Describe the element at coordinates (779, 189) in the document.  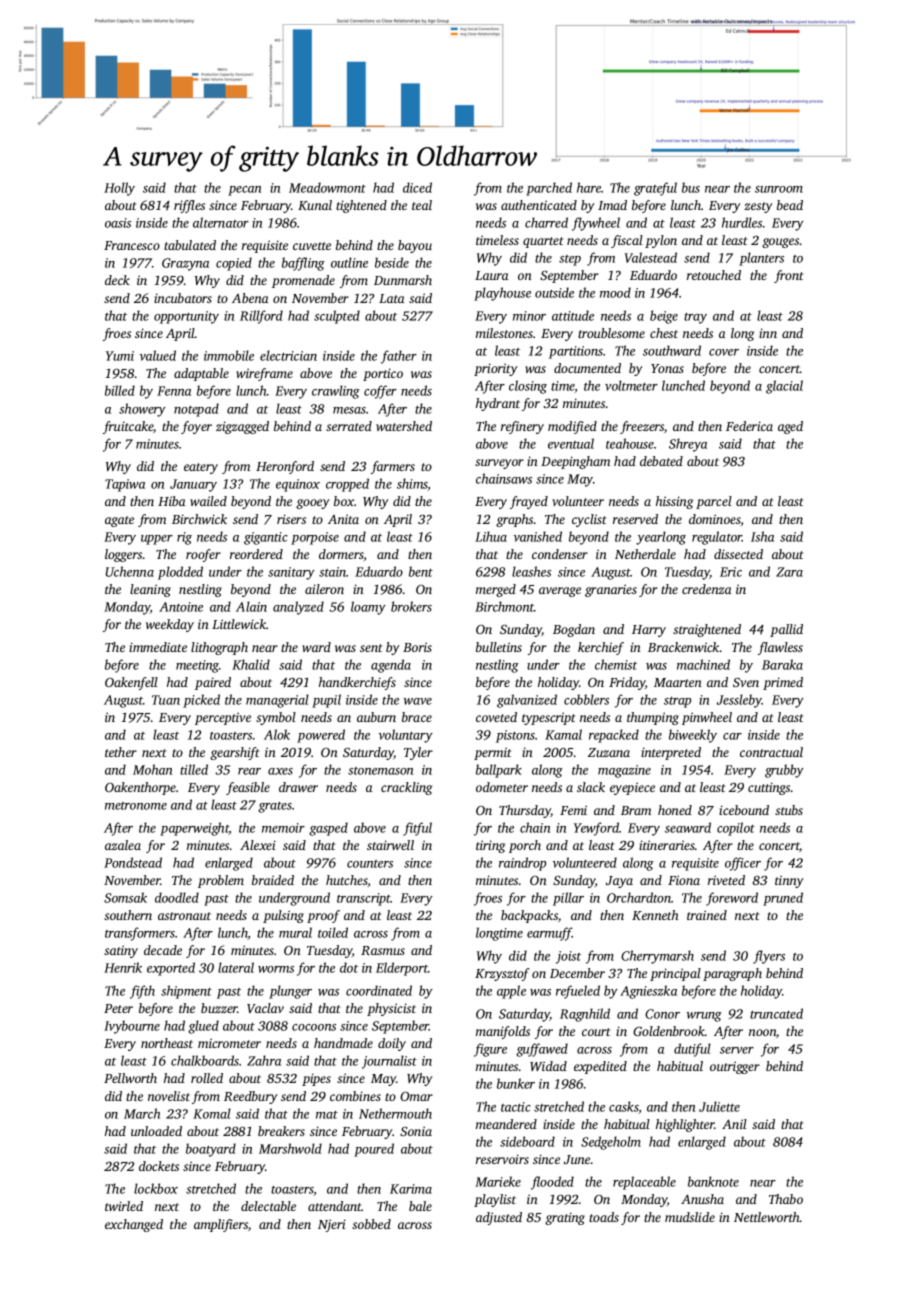
I see `sunroom` at that location.
